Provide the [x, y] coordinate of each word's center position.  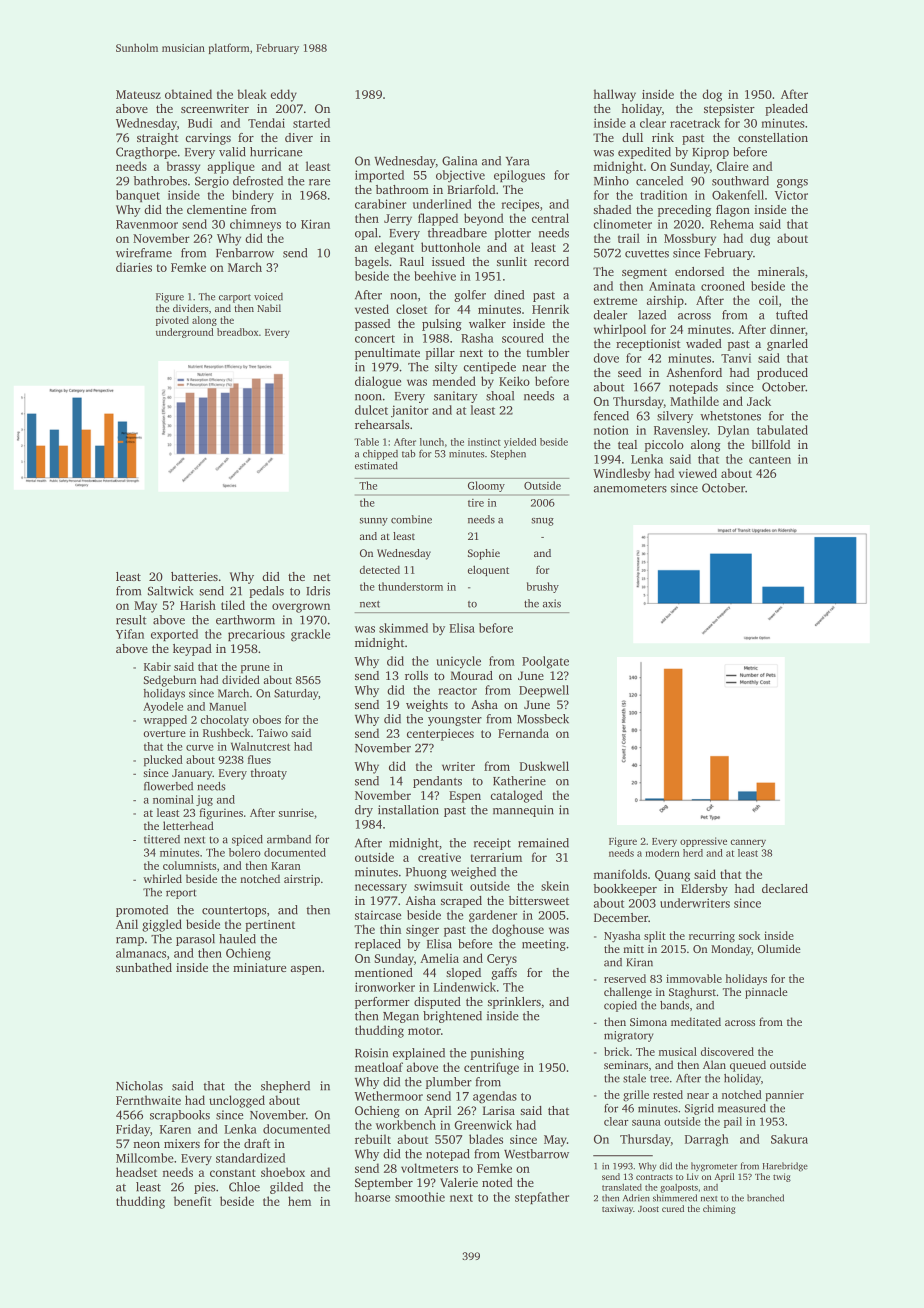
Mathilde [694, 401]
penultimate [387, 354]
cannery [748, 843]
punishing [497, 1054]
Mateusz [138, 94]
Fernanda [523, 733]
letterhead [188, 825]
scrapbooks [180, 1116]
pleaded [786, 110]
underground [185, 333]
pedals [266, 592]
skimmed [403, 628]
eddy [284, 95]
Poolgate [545, 662]
